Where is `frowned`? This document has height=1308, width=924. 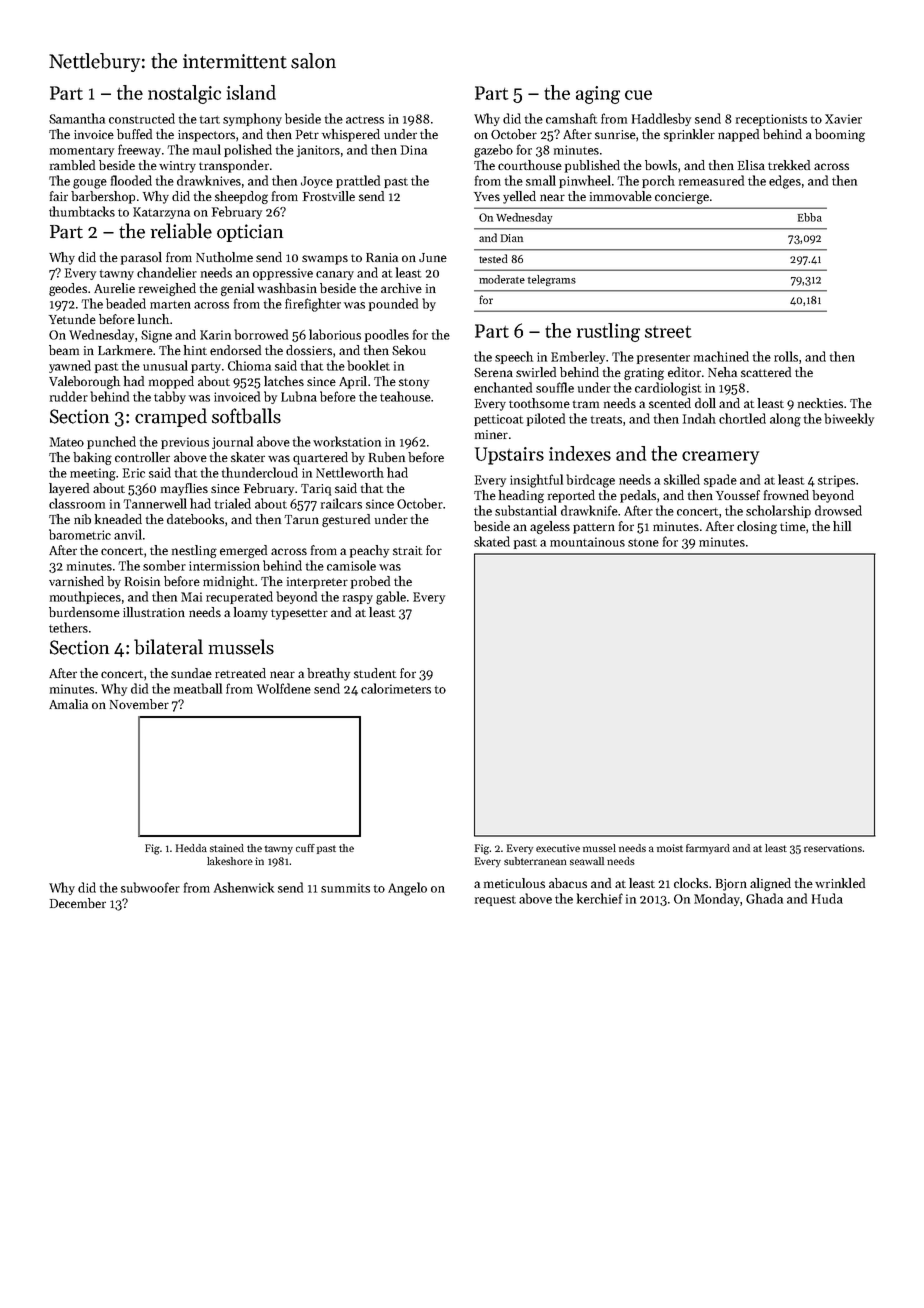
frowned is located at coordinates (786, 495).
